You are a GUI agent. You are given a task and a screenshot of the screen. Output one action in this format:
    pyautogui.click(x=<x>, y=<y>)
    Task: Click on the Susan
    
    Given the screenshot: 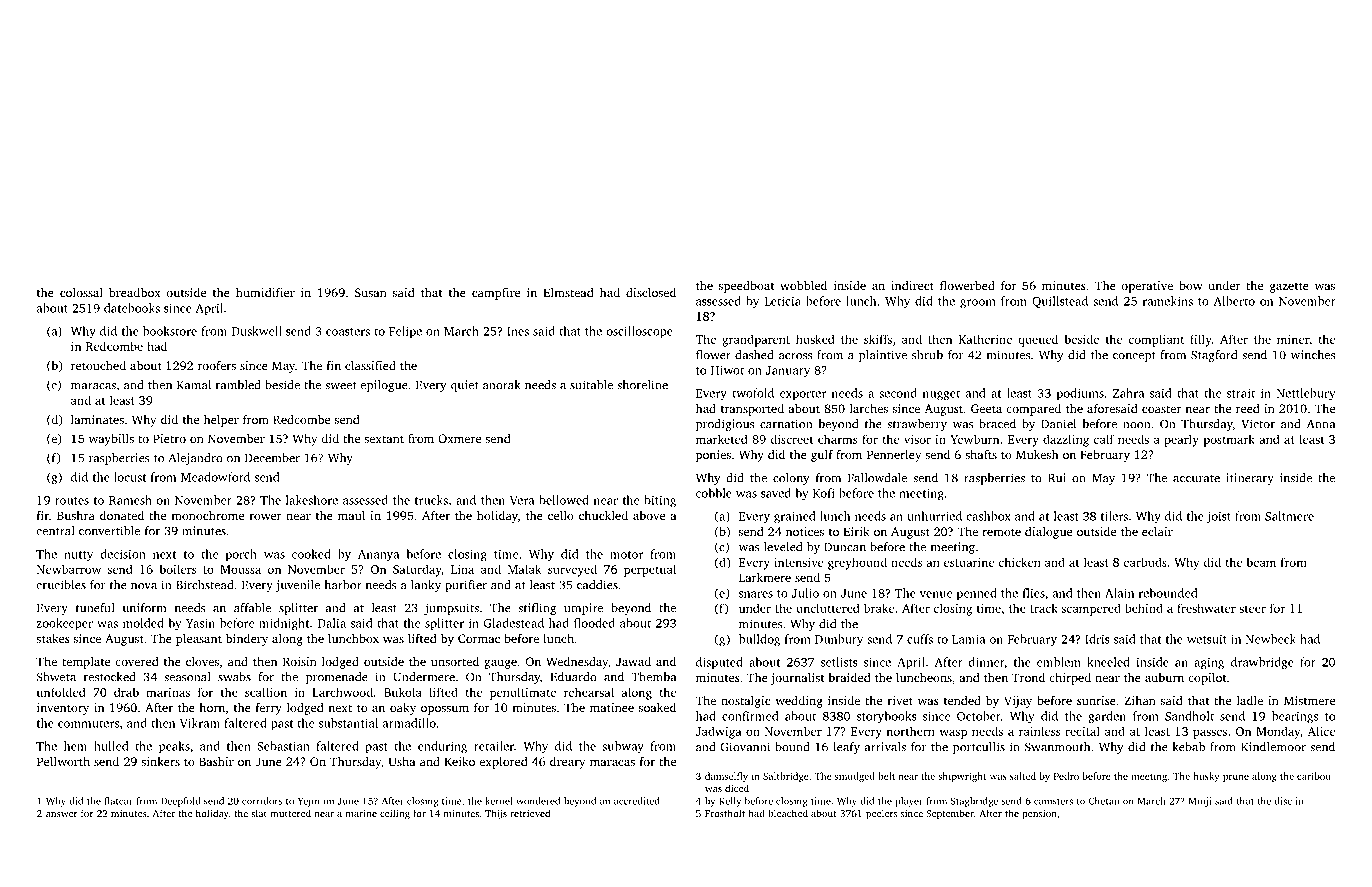 What is the action you would take?
    pyautogui.click(x=371, y=292)
